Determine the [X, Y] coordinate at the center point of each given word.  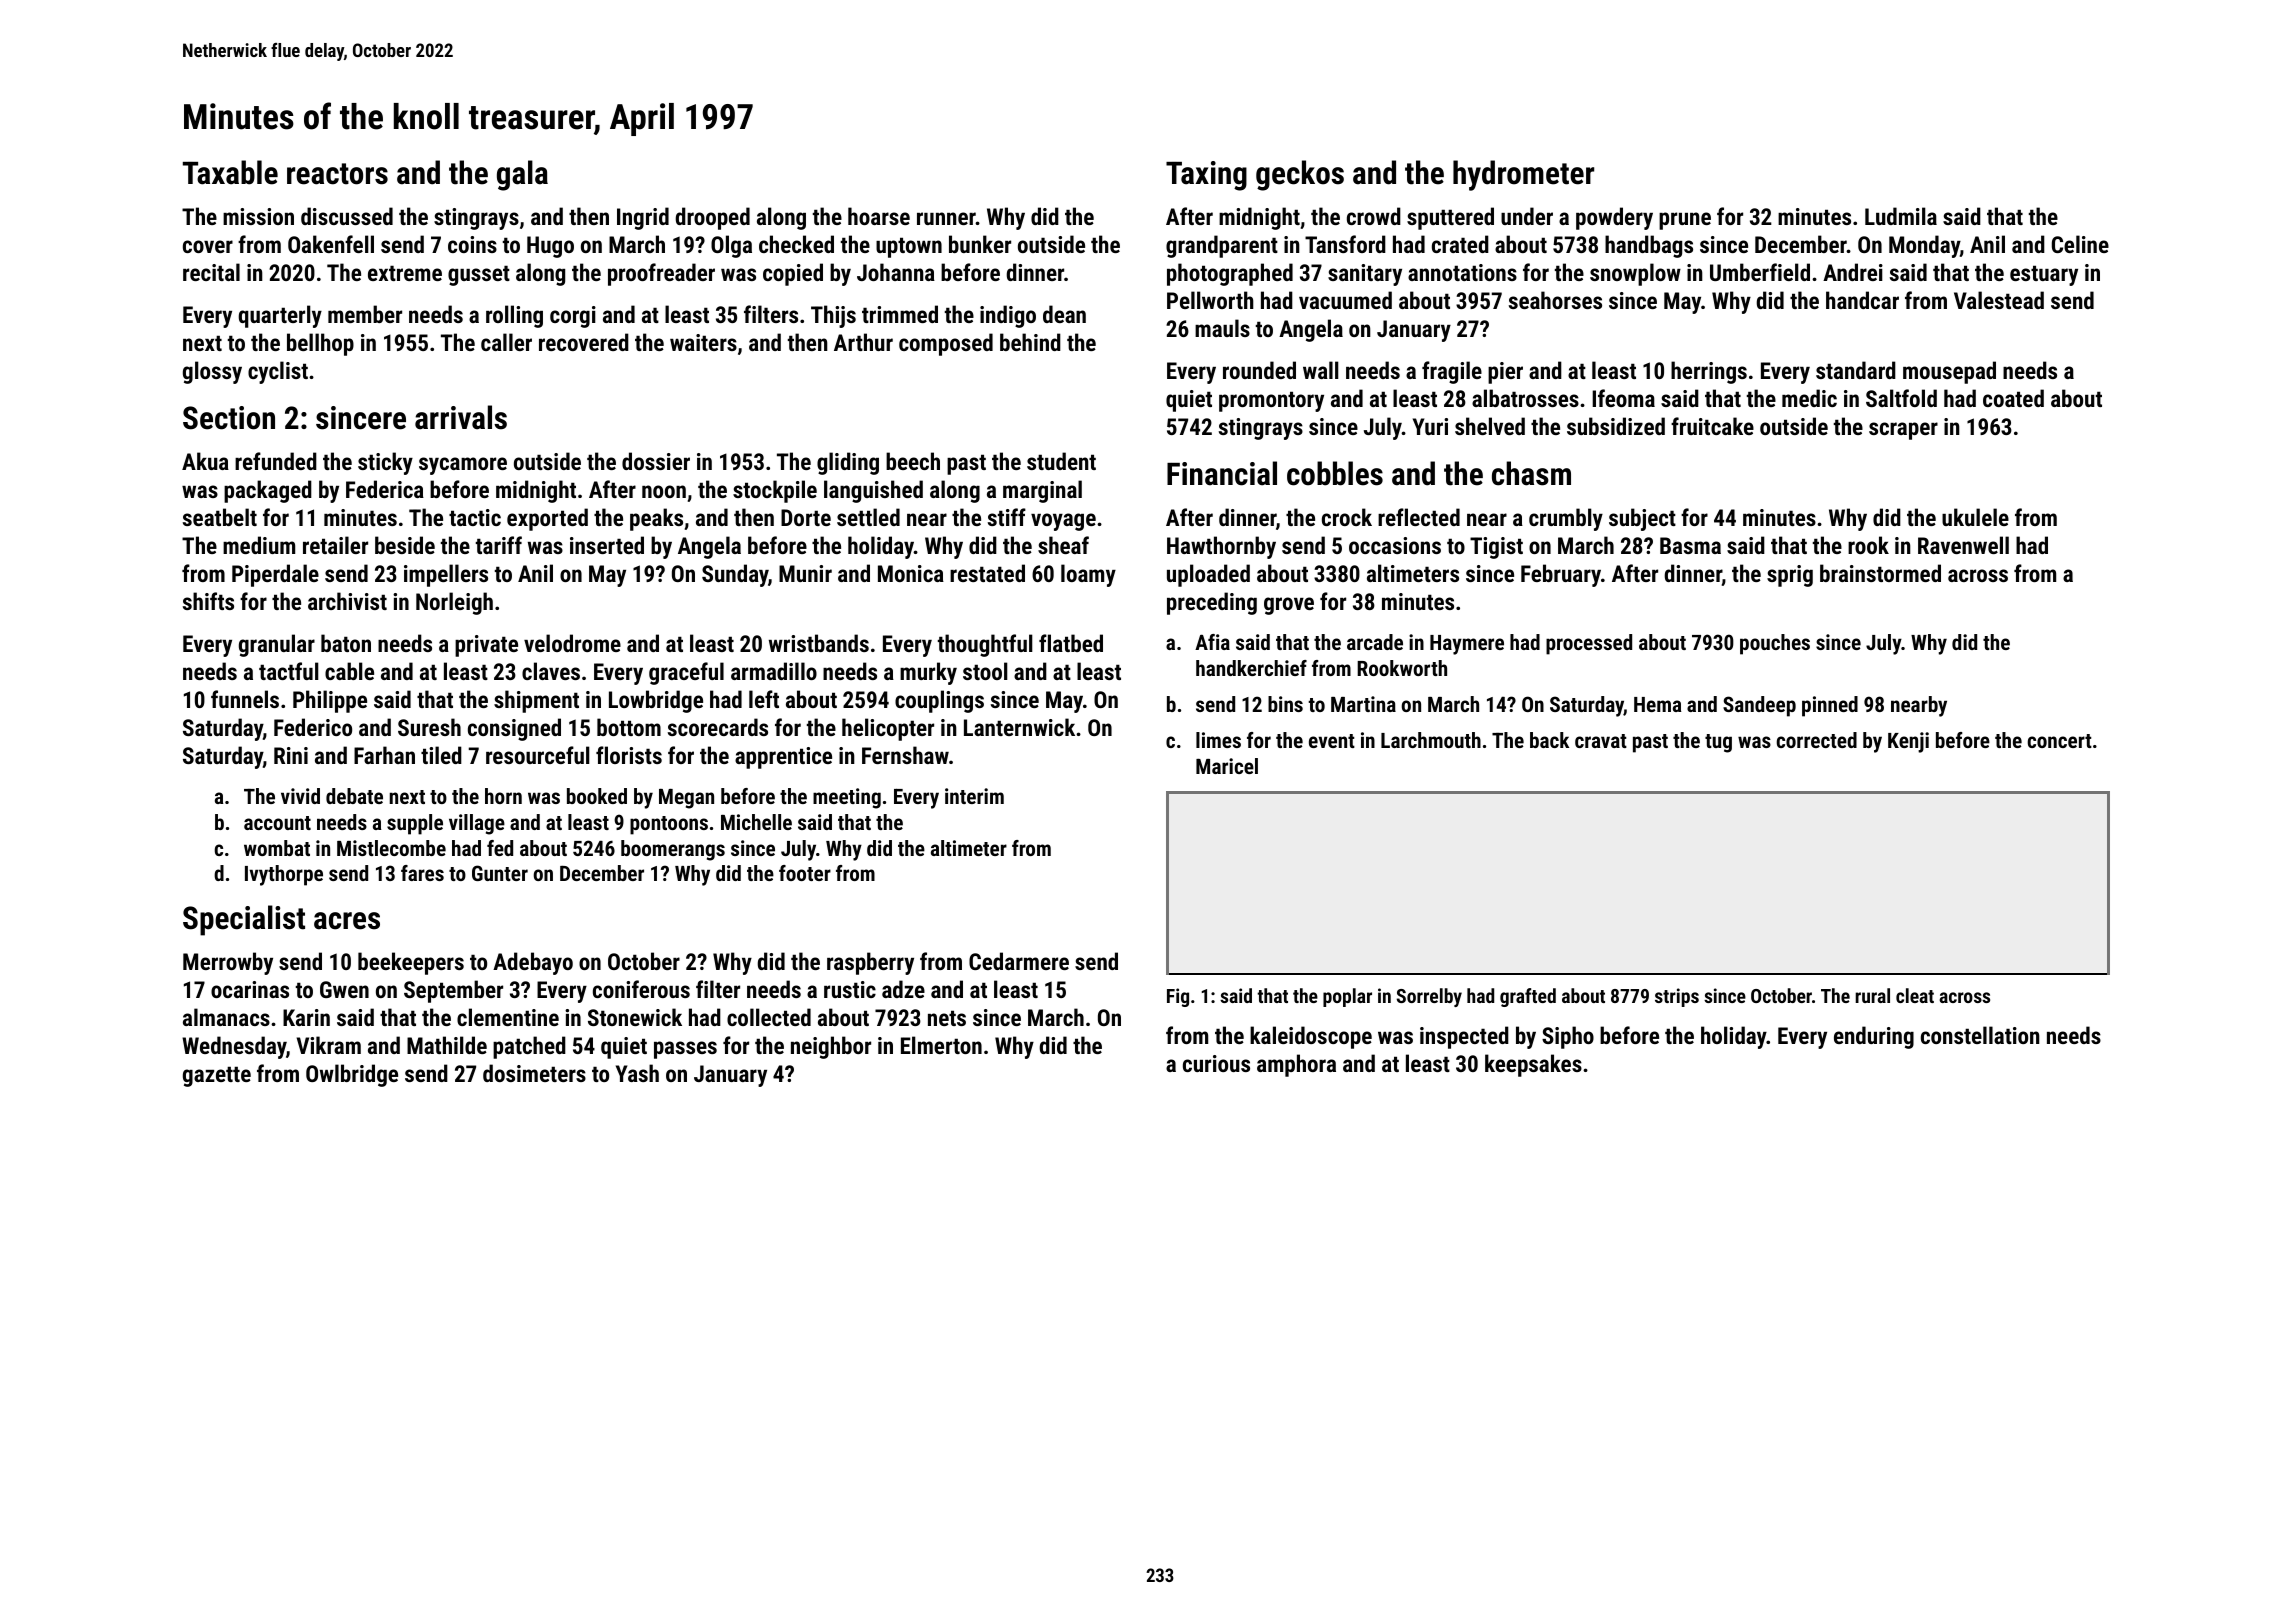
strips [1677, 997]
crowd [1374, 216]
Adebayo [533, 963]
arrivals [461, 417]
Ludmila [1901, 216]
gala [522, 175]
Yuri [1430, 426]
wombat [277, 848]
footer [805, 873]
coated [2013, 398]
